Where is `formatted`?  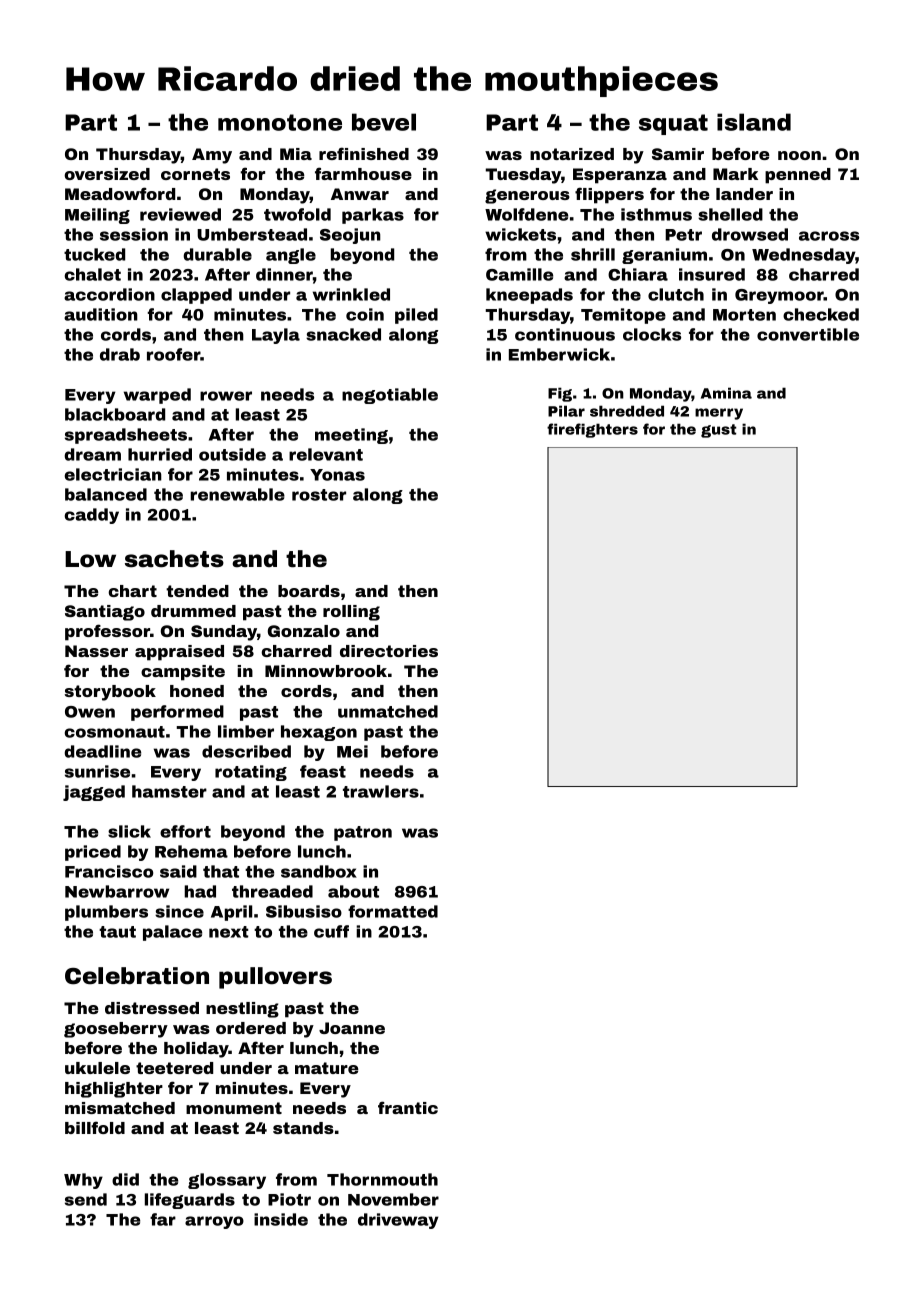
formatted is located at coordinates (393, 911).
